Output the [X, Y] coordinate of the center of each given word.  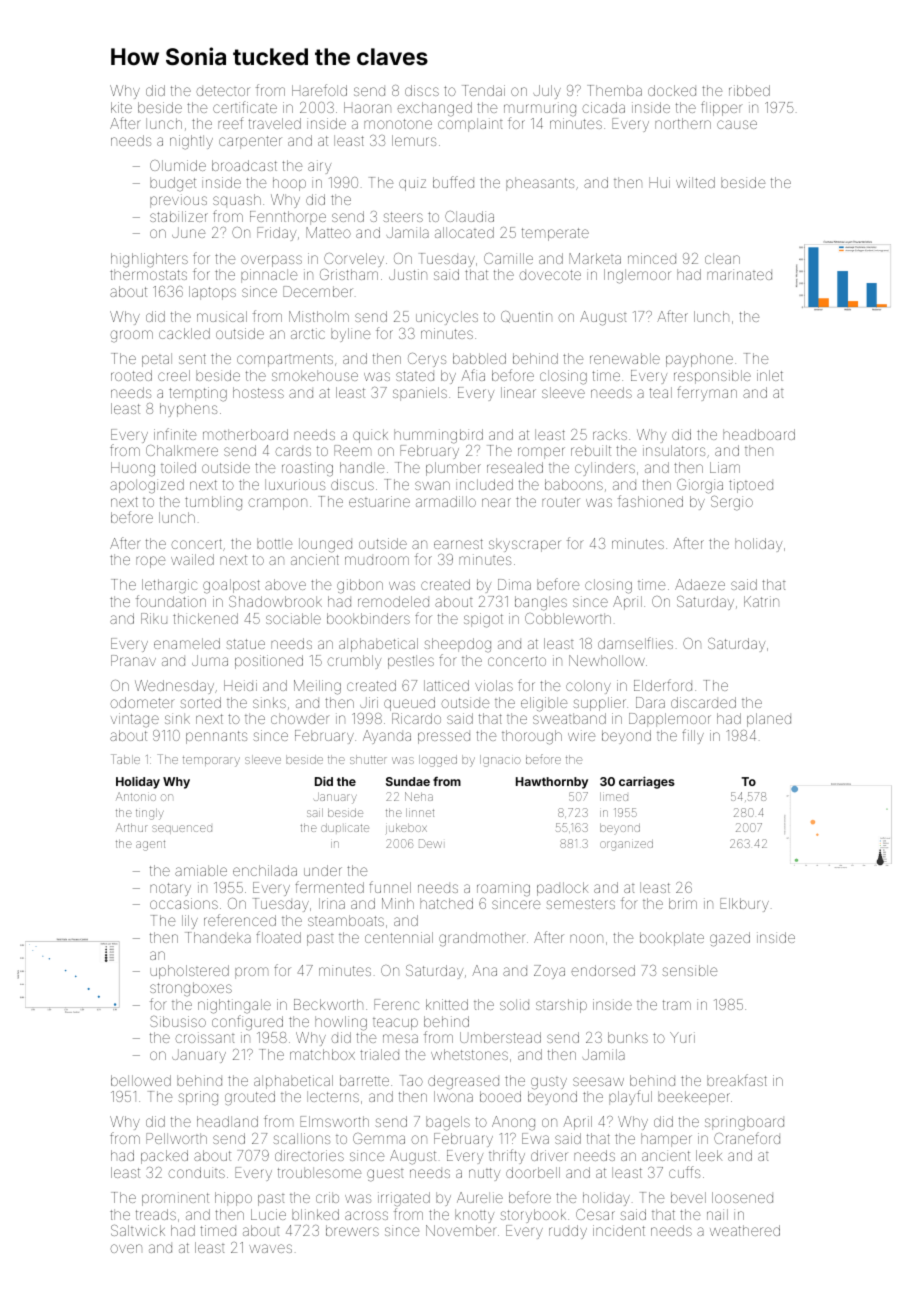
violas [494, 685]
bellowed [141, 1080]
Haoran [367, 107]
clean [722, 258]
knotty [474, 1216]
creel [174, 375]
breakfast [737, 1080]
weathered [745, 1230]
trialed [379, 1054]
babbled [479, 358]
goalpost [231, 586]
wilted [695, 182]
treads [156, 1214]
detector [223, 91]
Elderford [663, 685]
